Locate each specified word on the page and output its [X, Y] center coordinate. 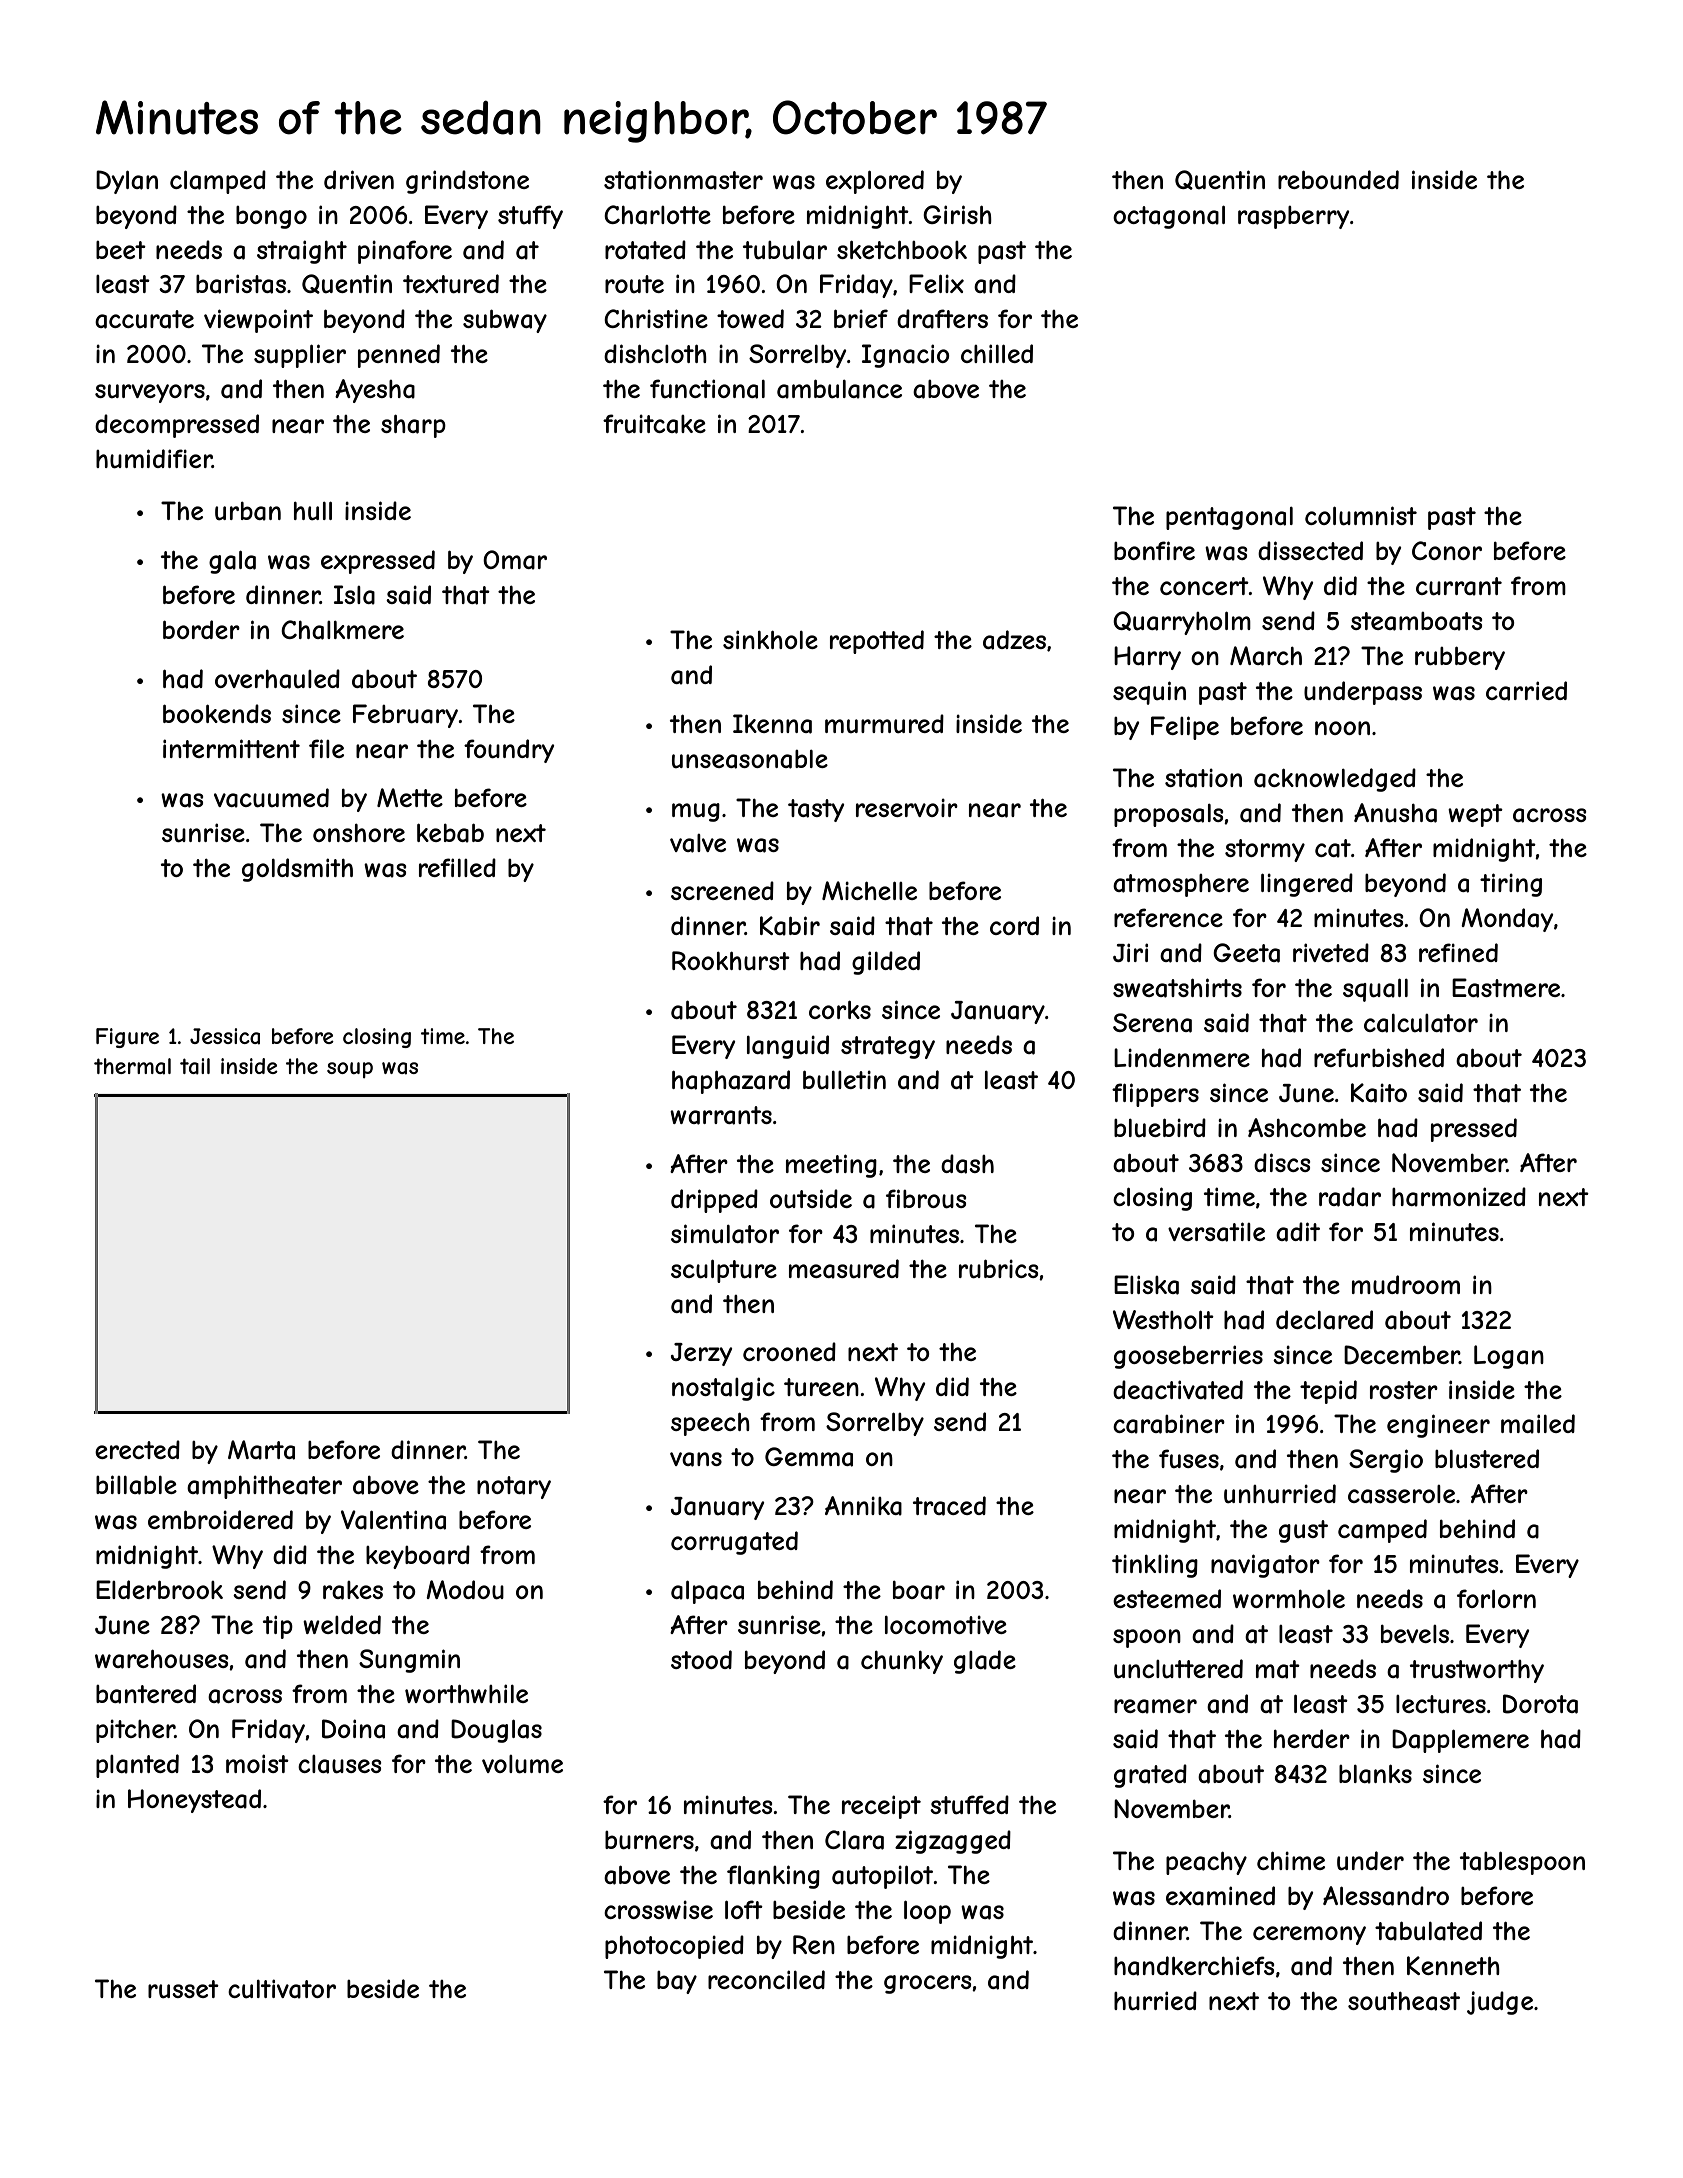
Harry [1147, 658]
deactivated [1178, 1390]
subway [505, 321]
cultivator [282, 1989]
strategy [888, 1047]
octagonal [1169, 217]
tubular [785, 250]
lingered [1307, 885]
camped [1382, 1531]
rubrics [999, 1269]
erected [137, 1449]
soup [350, 1070]
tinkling [1155, 1566]
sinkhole [770, 639]
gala [232, 562]
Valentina [393, 1520]
